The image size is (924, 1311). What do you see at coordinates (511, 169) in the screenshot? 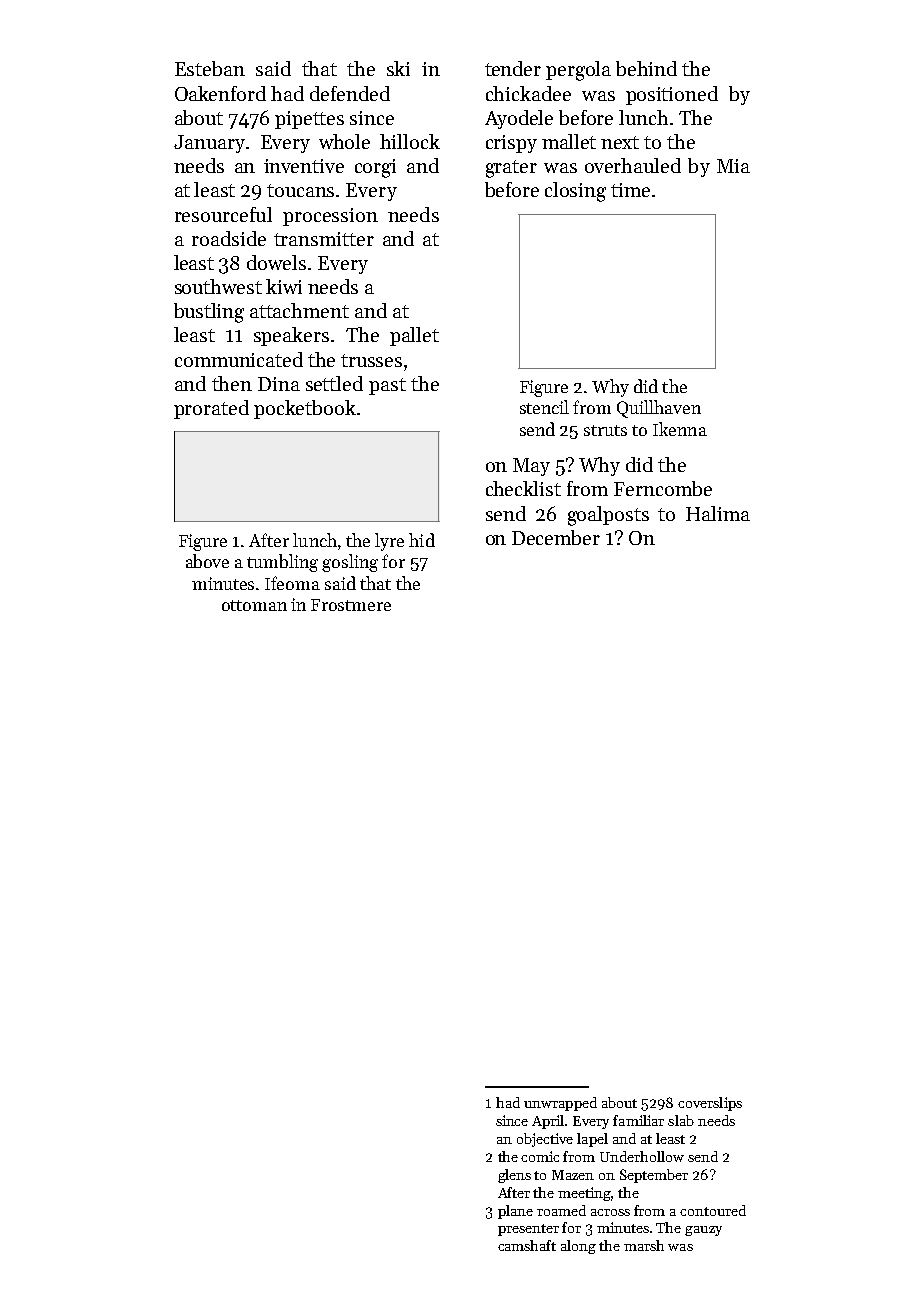
I see `grater` at bounding box center [511, 169].
